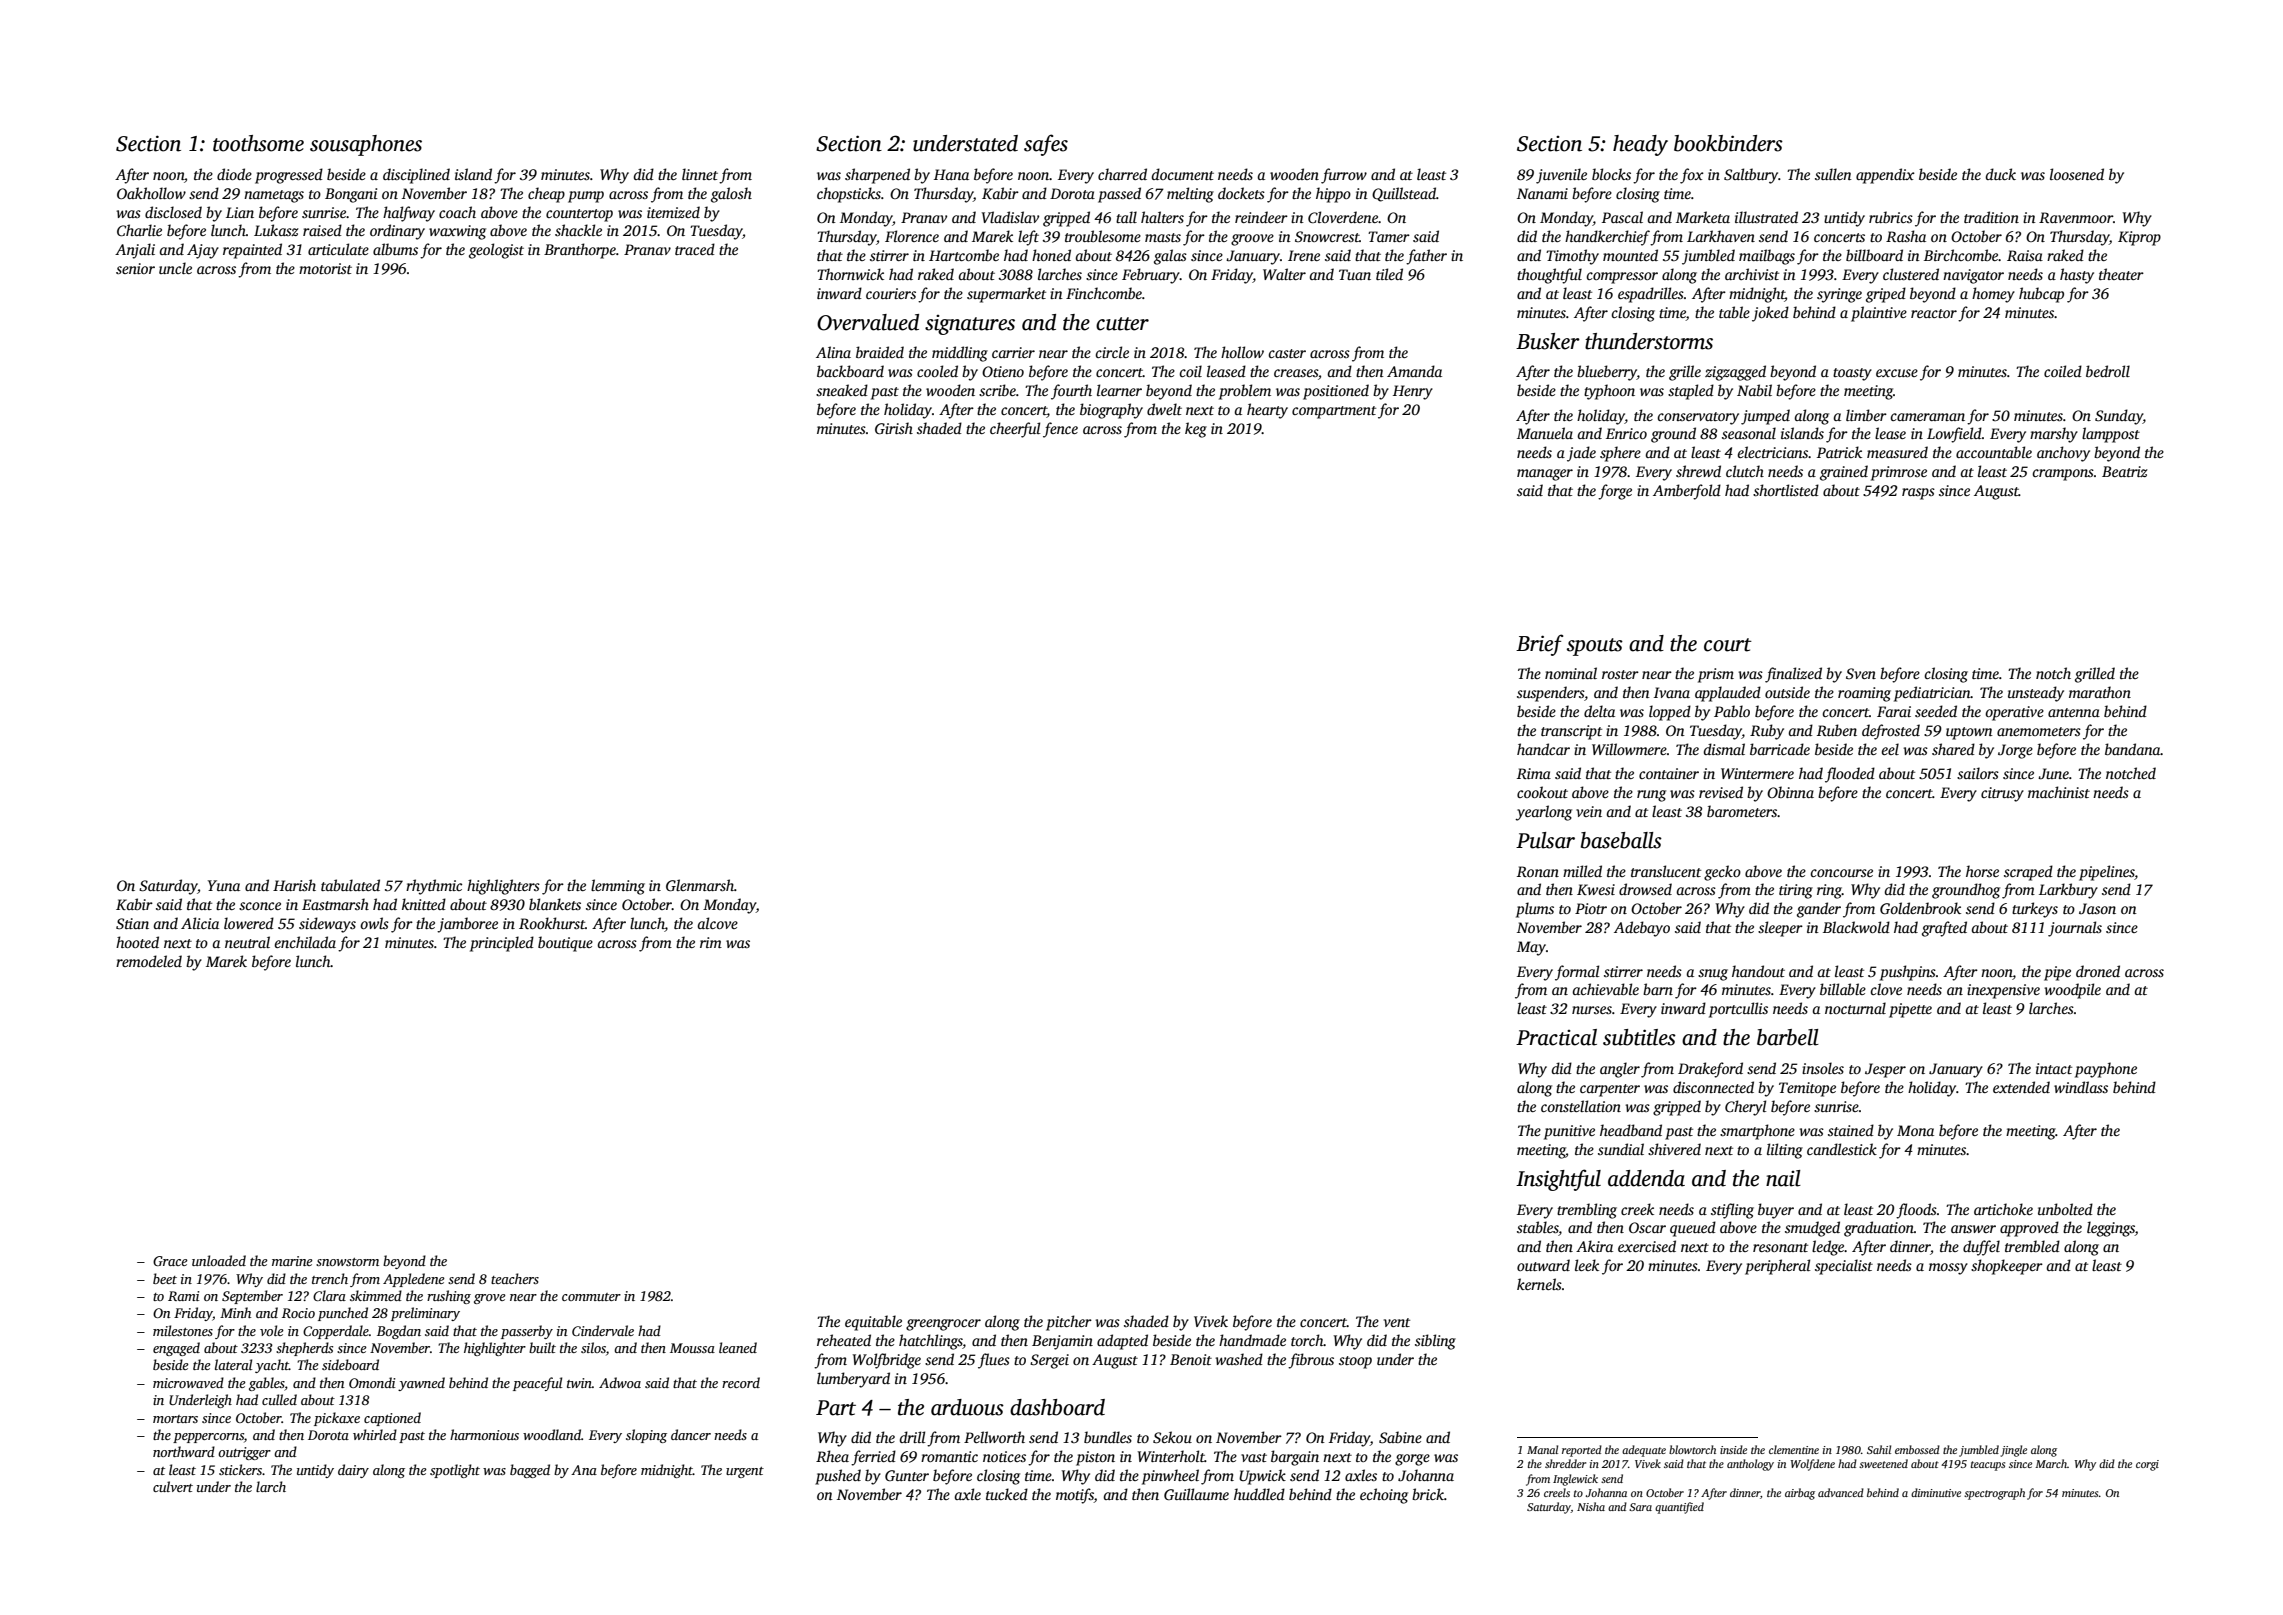 This screenshot has width=2283, height=1615. Describe the element at coordinates (350, 885) in the screenshot. I see `tabulated` at that location.
